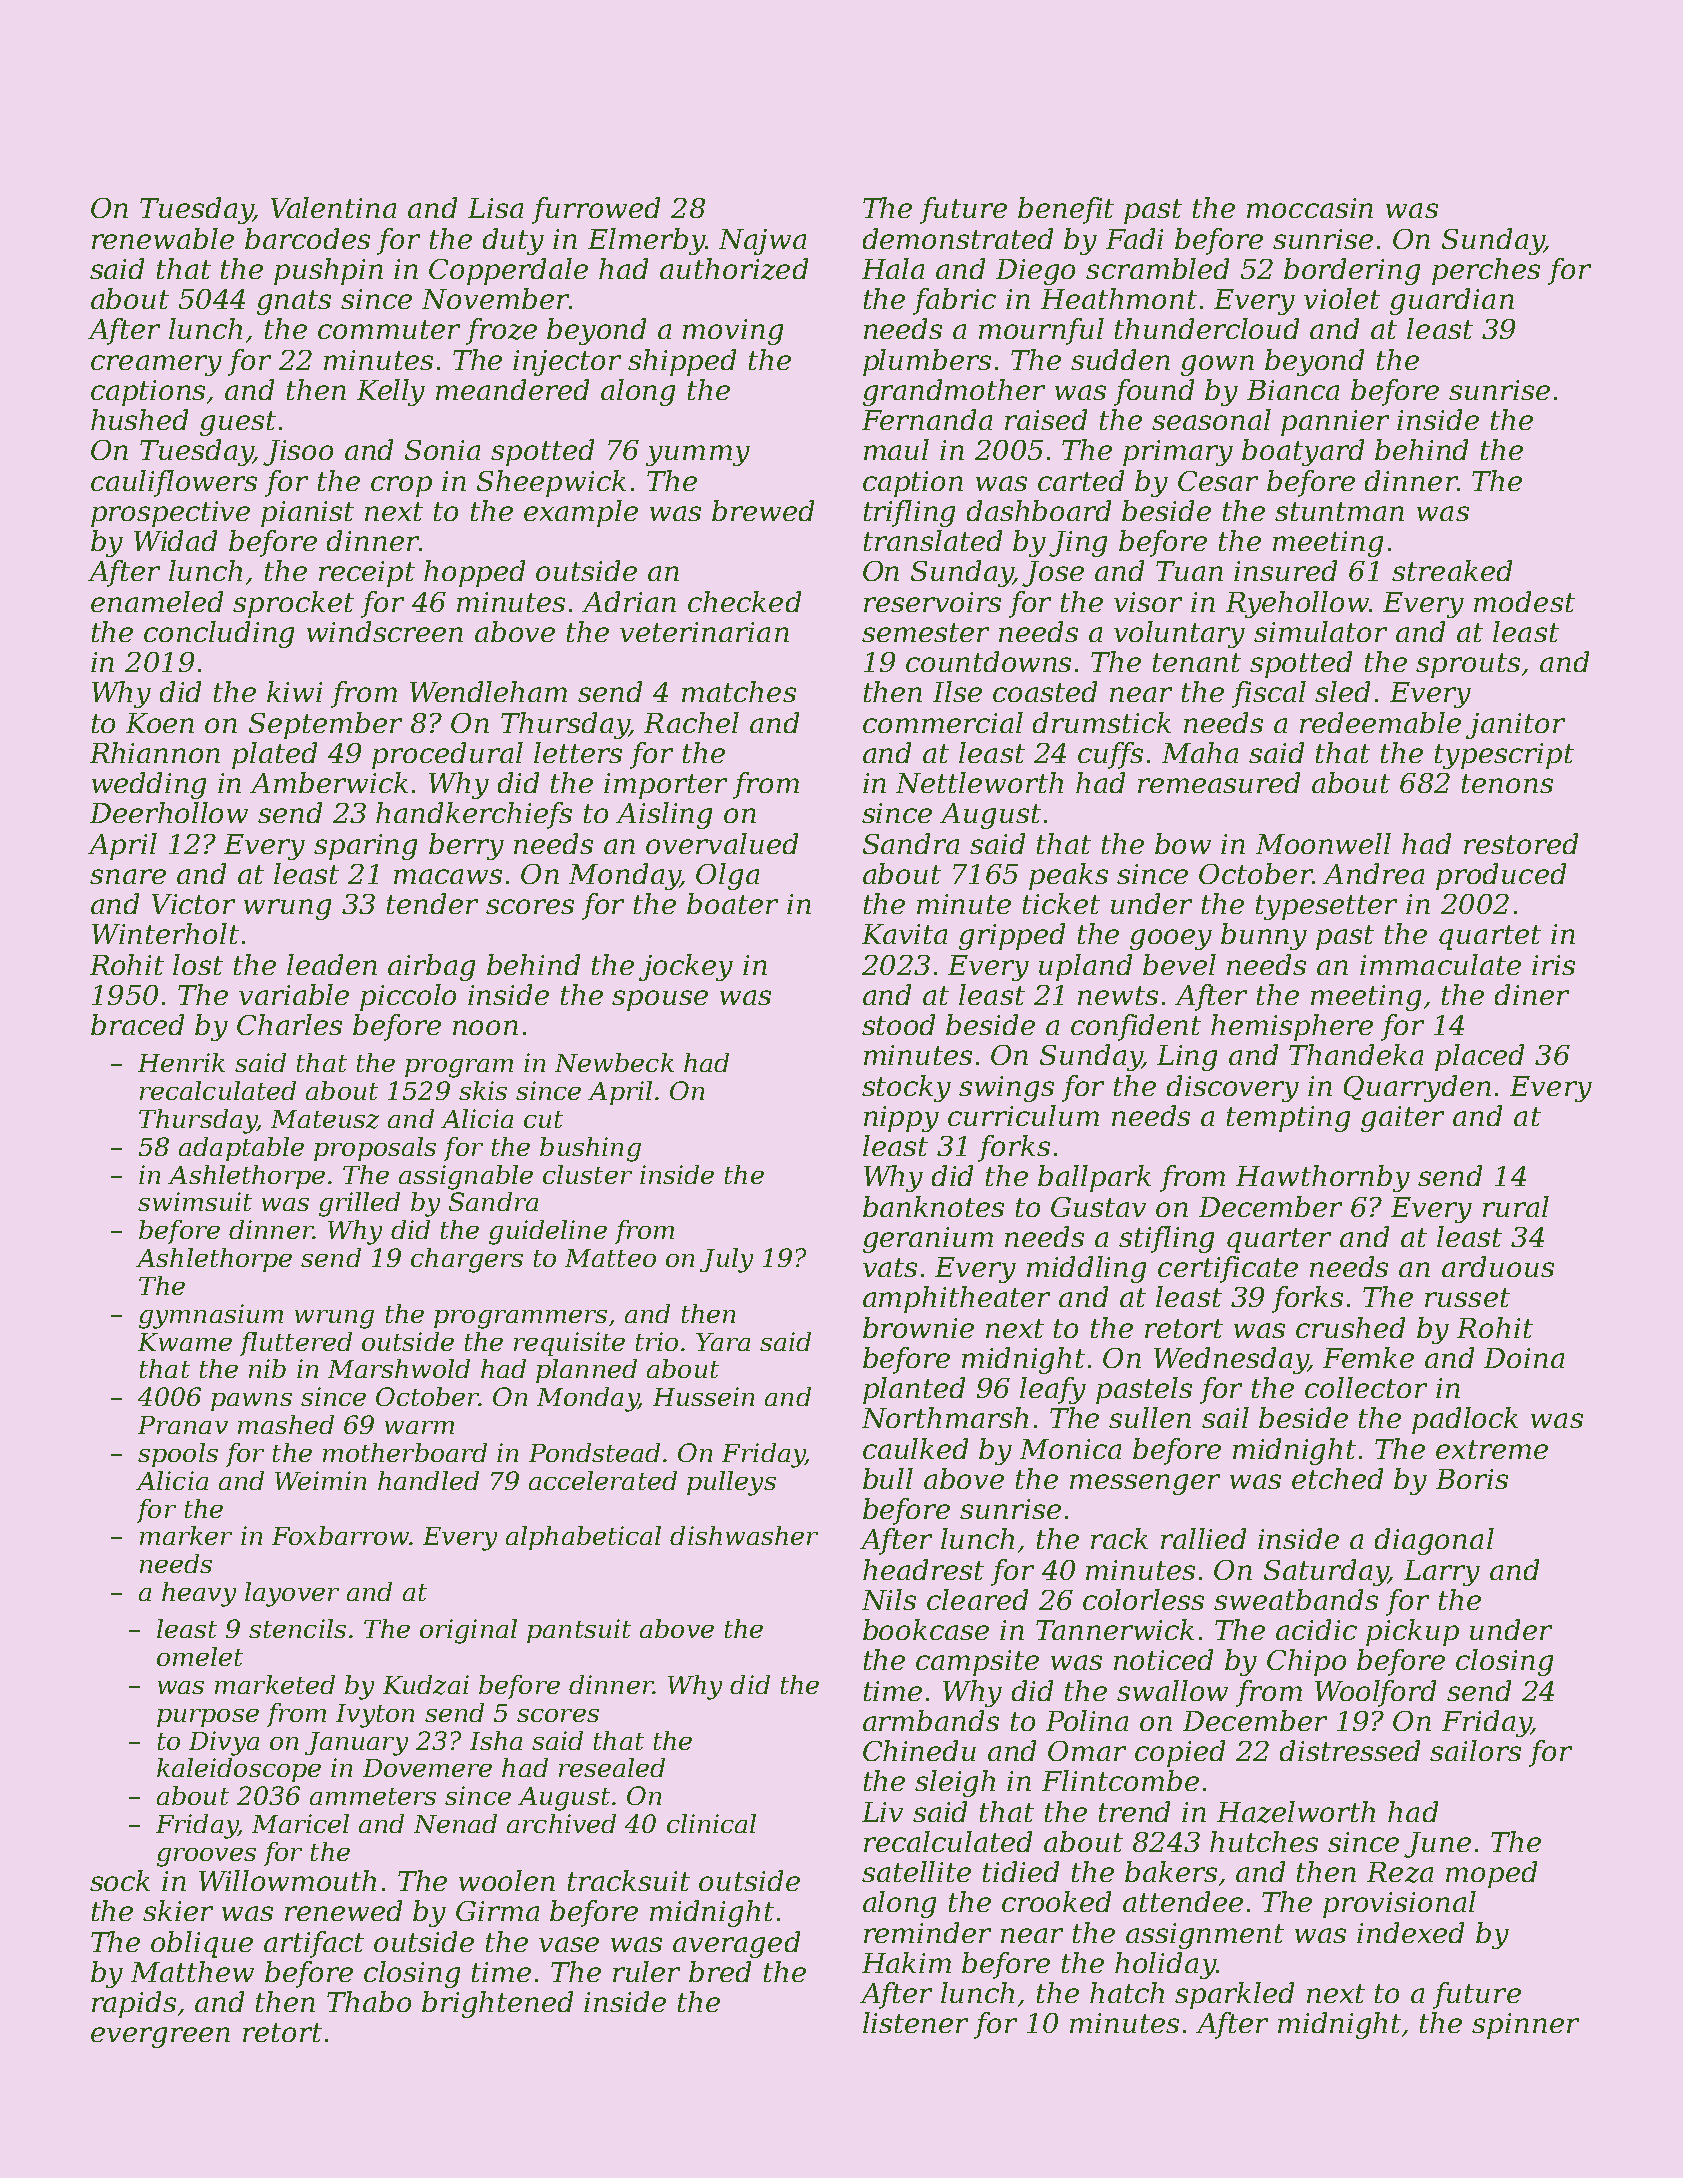 The height and width of the page is (2178, 1683). What do you see at coordinates (137, 1024) in the page?
I see `braced` at bounding box center [137, 1024].
